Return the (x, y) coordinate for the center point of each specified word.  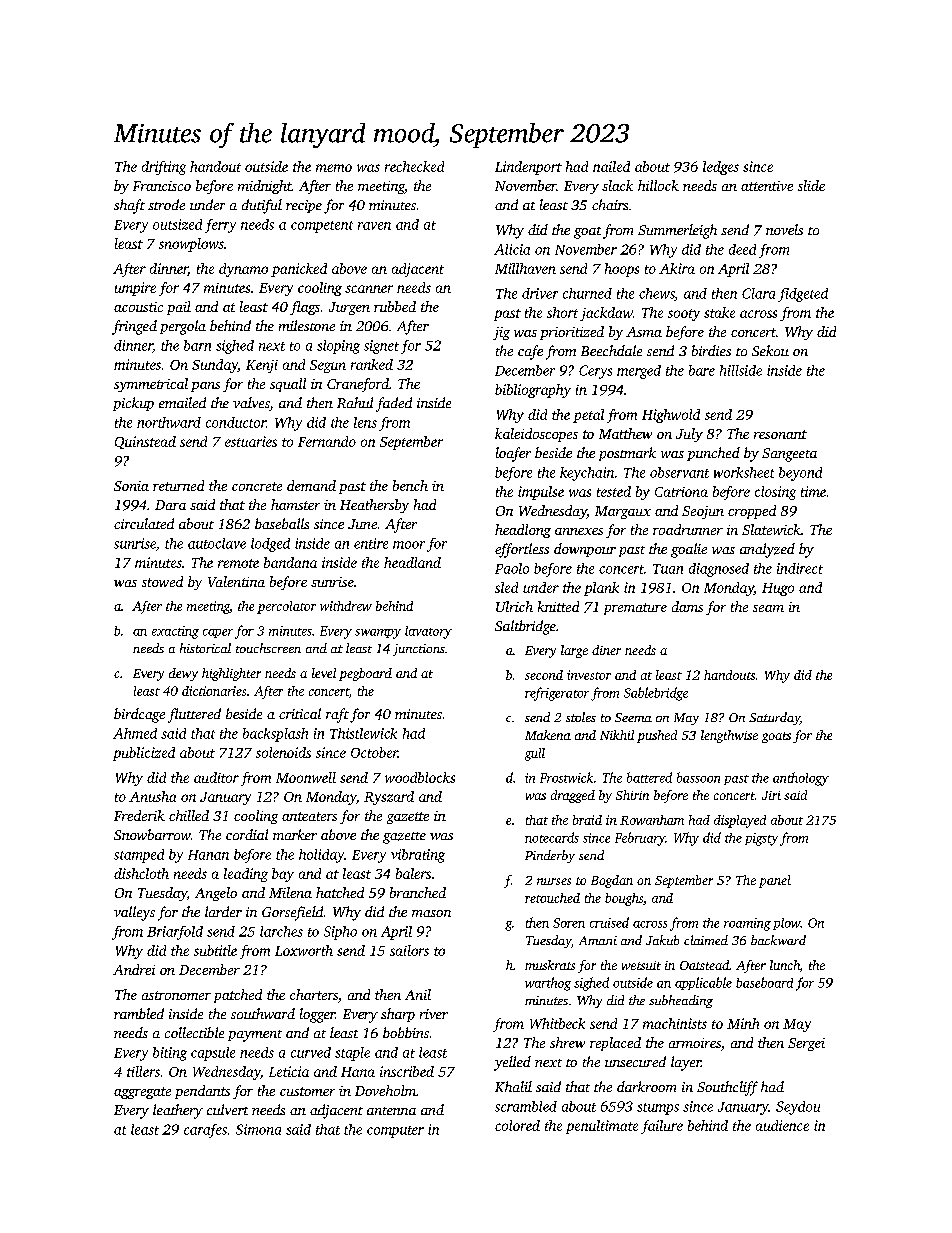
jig (501, 333)
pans (205, 387)
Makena (548, 735)
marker (295, 834)
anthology (801, 779)
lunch (785, 965)
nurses (554, 881)
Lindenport (528, 168)
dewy (183, 674)
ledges (721, 168)
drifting (164, 168)
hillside (741, 370)
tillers (143, 1071)
